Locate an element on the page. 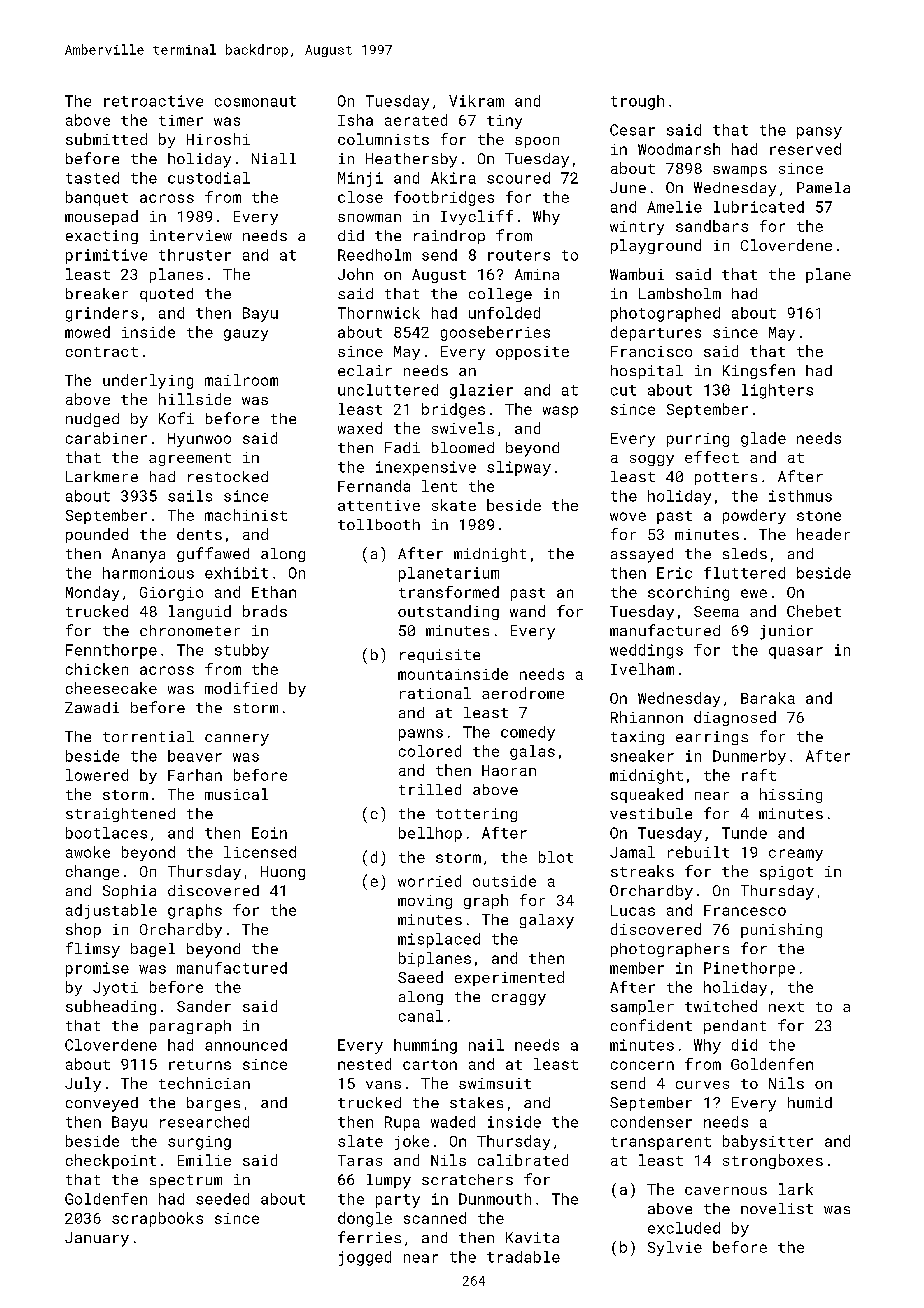 The image size is (924, 1308). Monday is located at coordinates (92, 593).
